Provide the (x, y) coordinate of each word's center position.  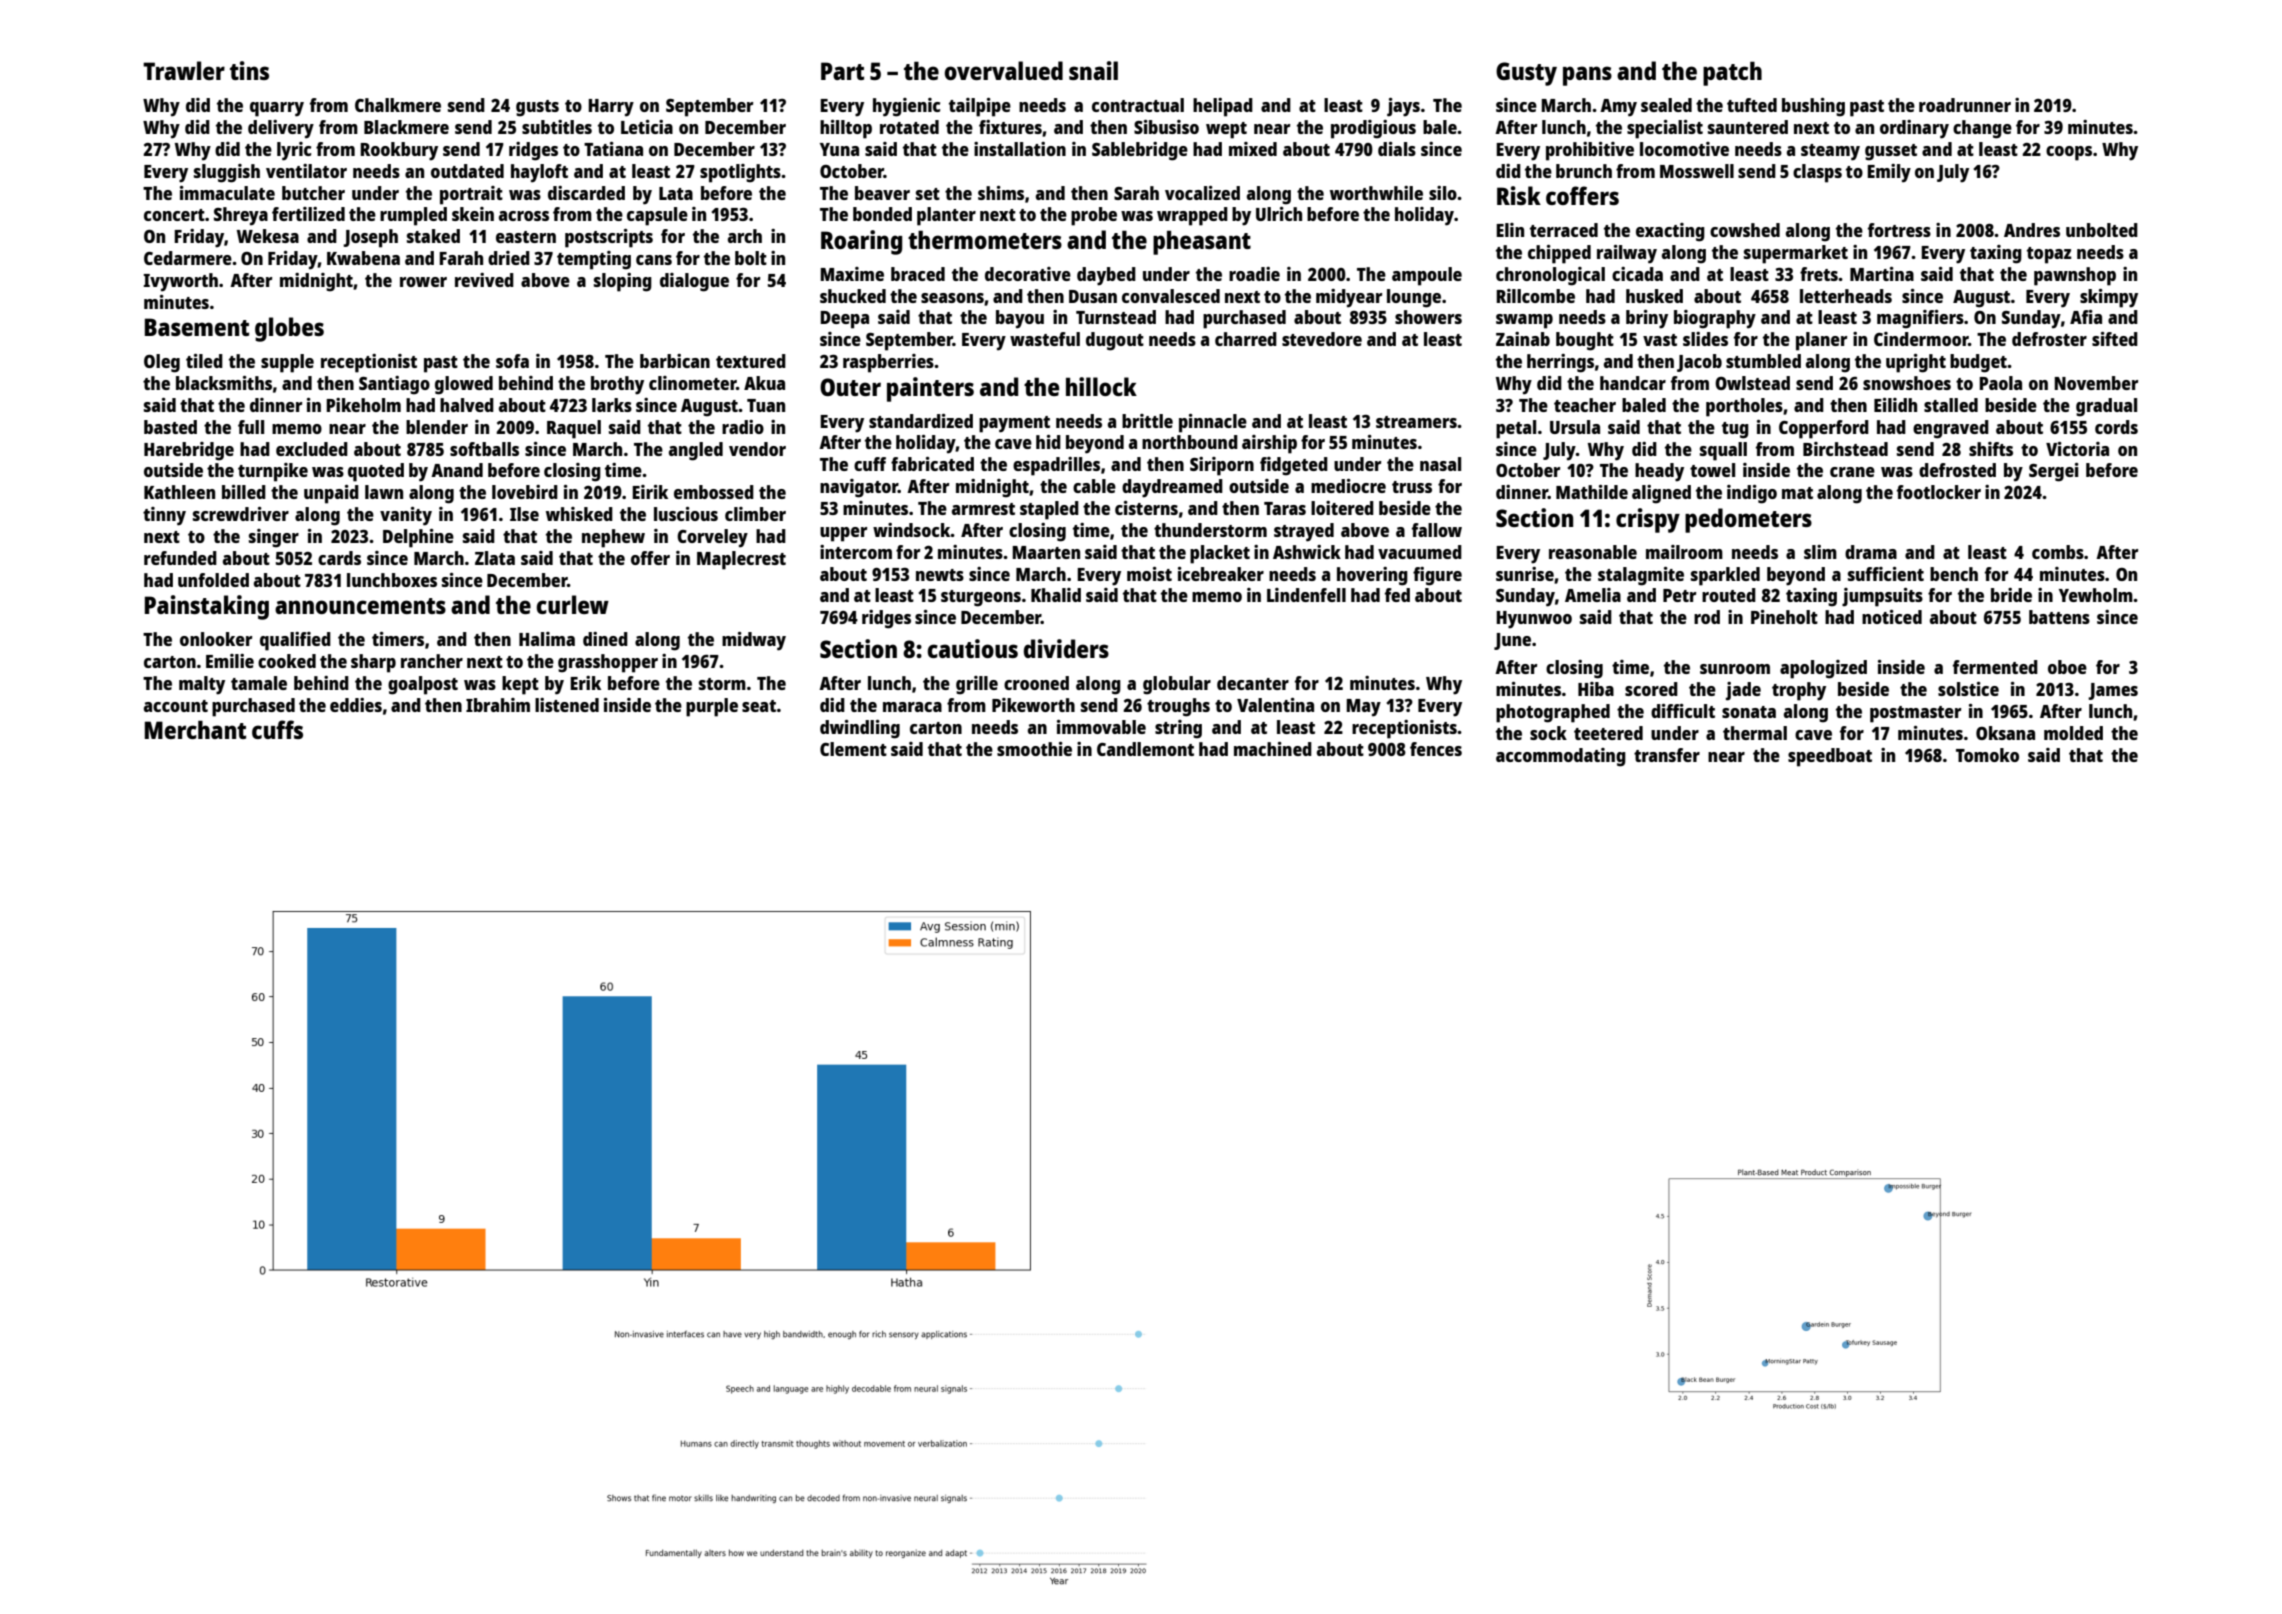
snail (1093, 70)
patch (1732, 73)
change (1982, 129)
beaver (882, 193)
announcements (360, 606)
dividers (1066, 648)
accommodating (1561, 757)
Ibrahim (498, 705)
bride (2011, 595)
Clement (853, 749)
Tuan (766, 405)
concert (174, 215)
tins (249, 70)
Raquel (574, 429)
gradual (2106, 407)
